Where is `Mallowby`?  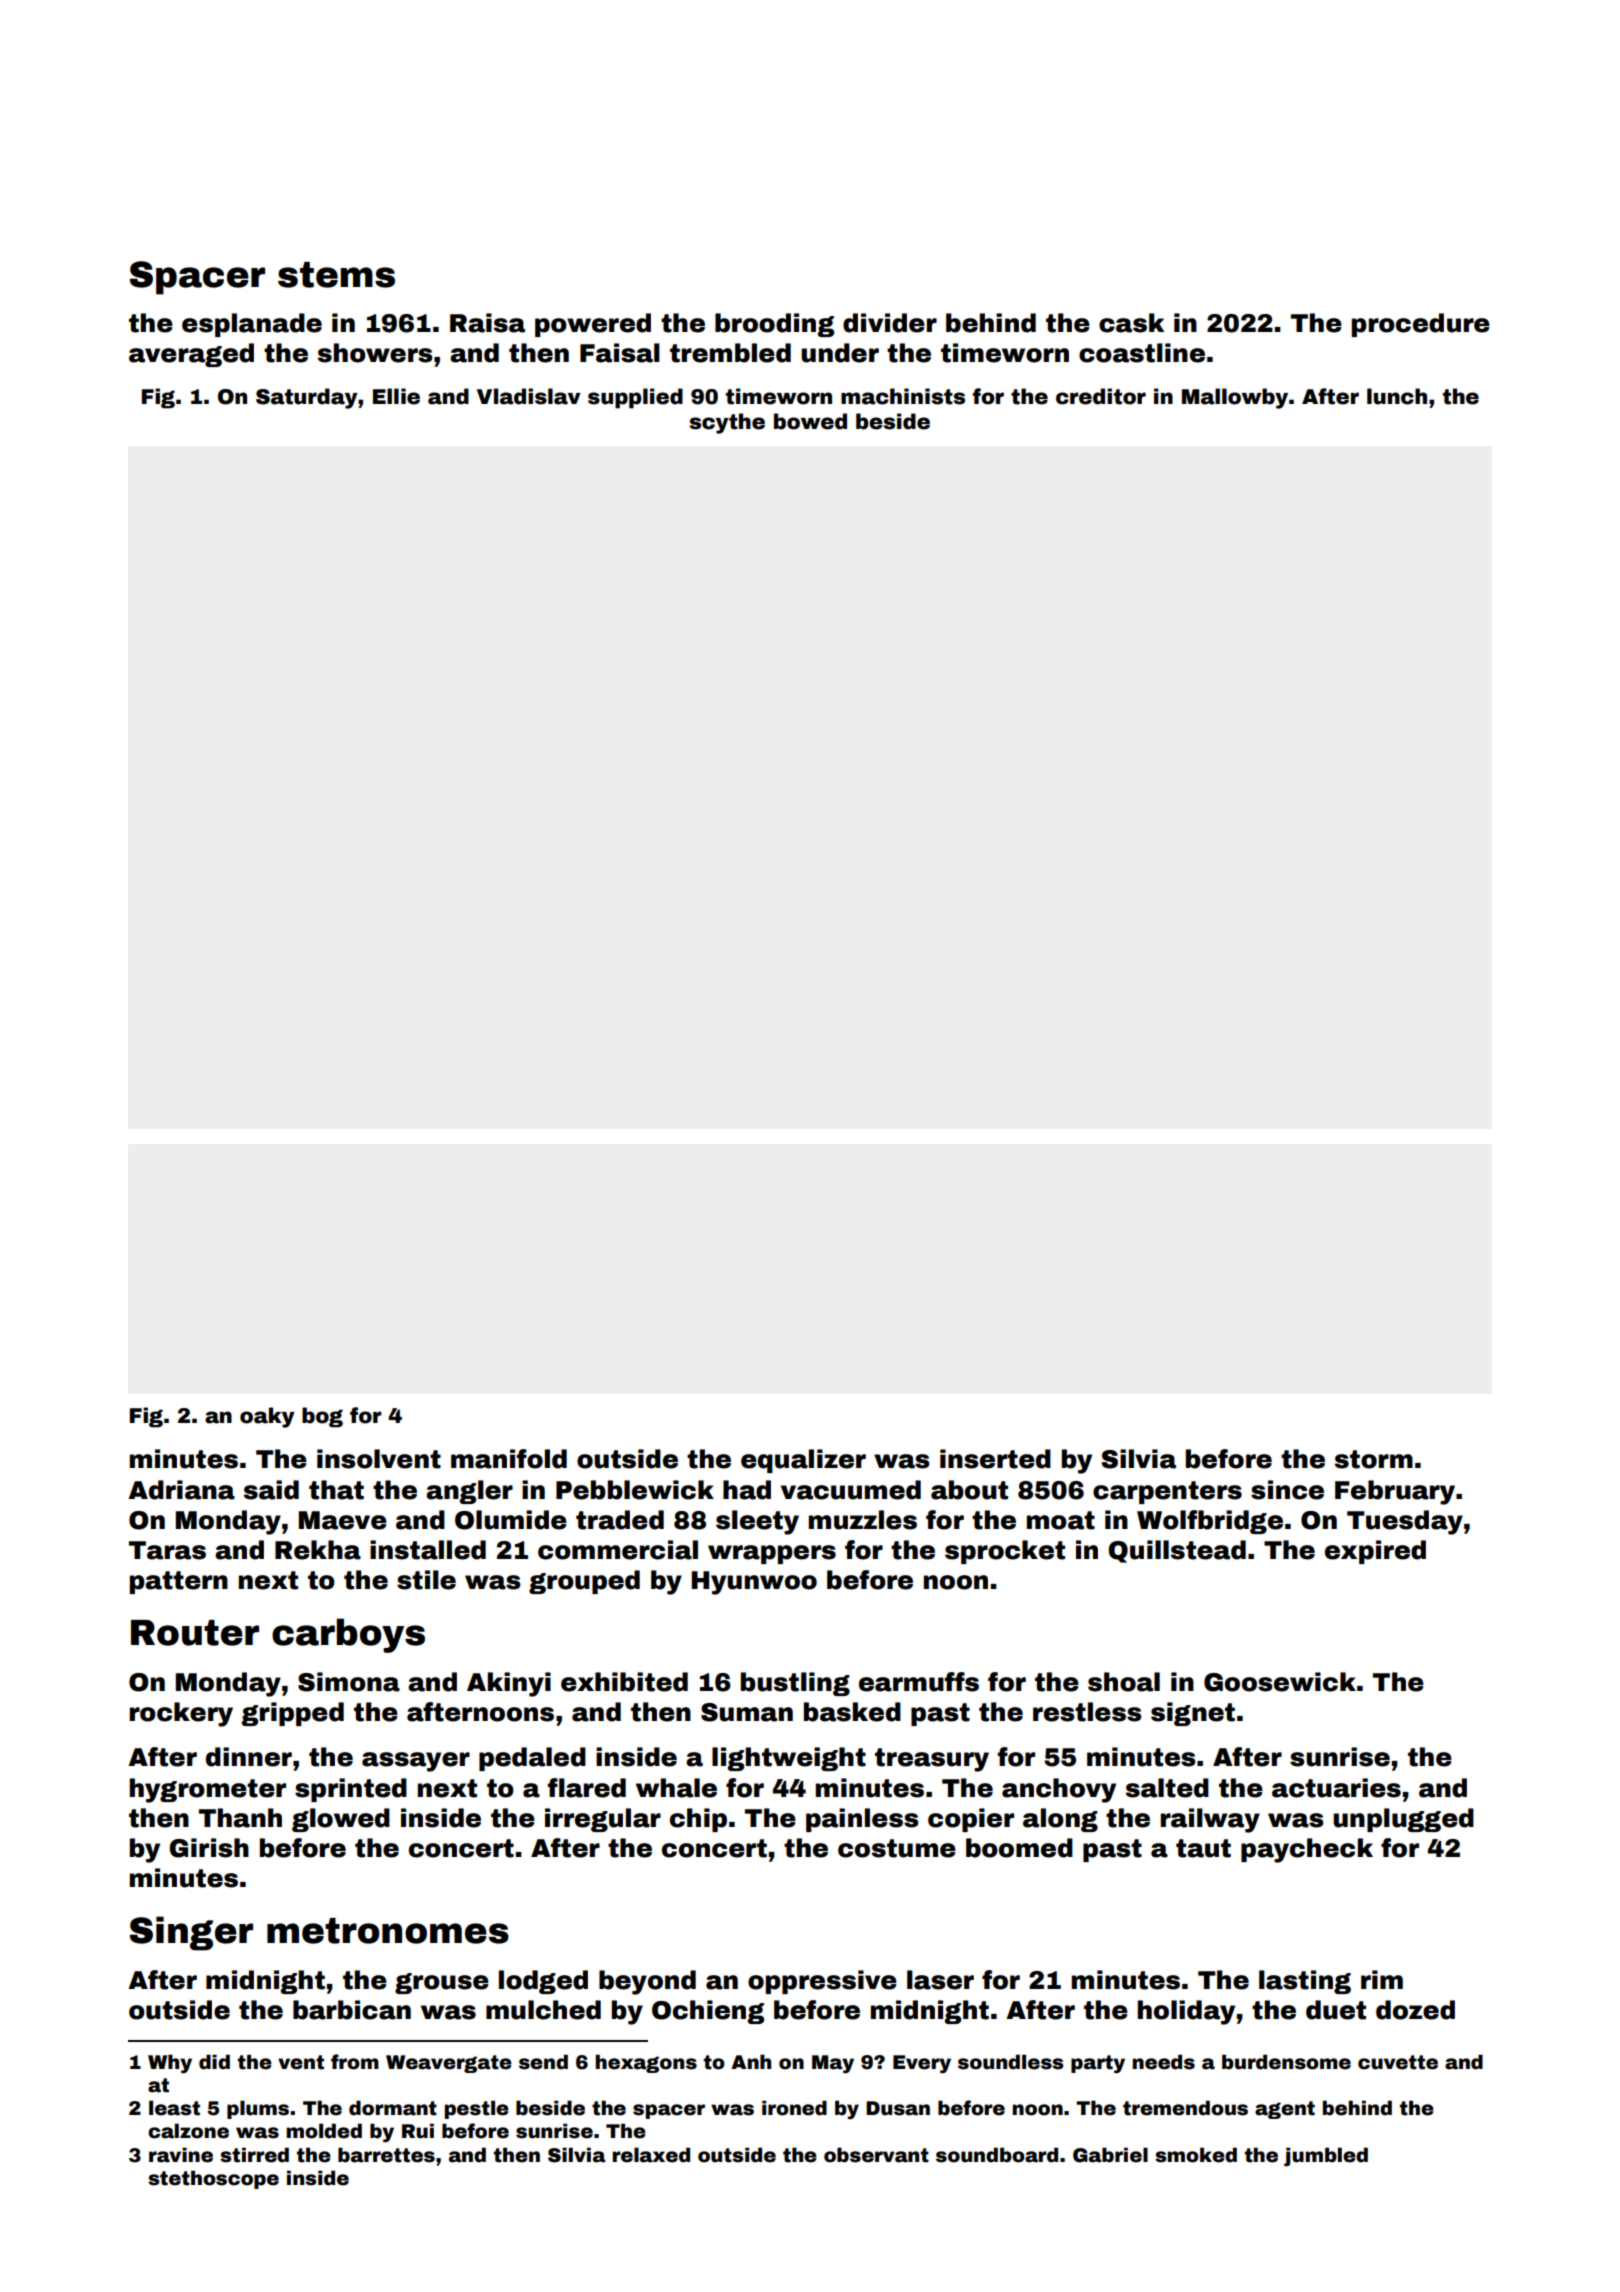
Mallowby is located at coordinates (1235, 398).
